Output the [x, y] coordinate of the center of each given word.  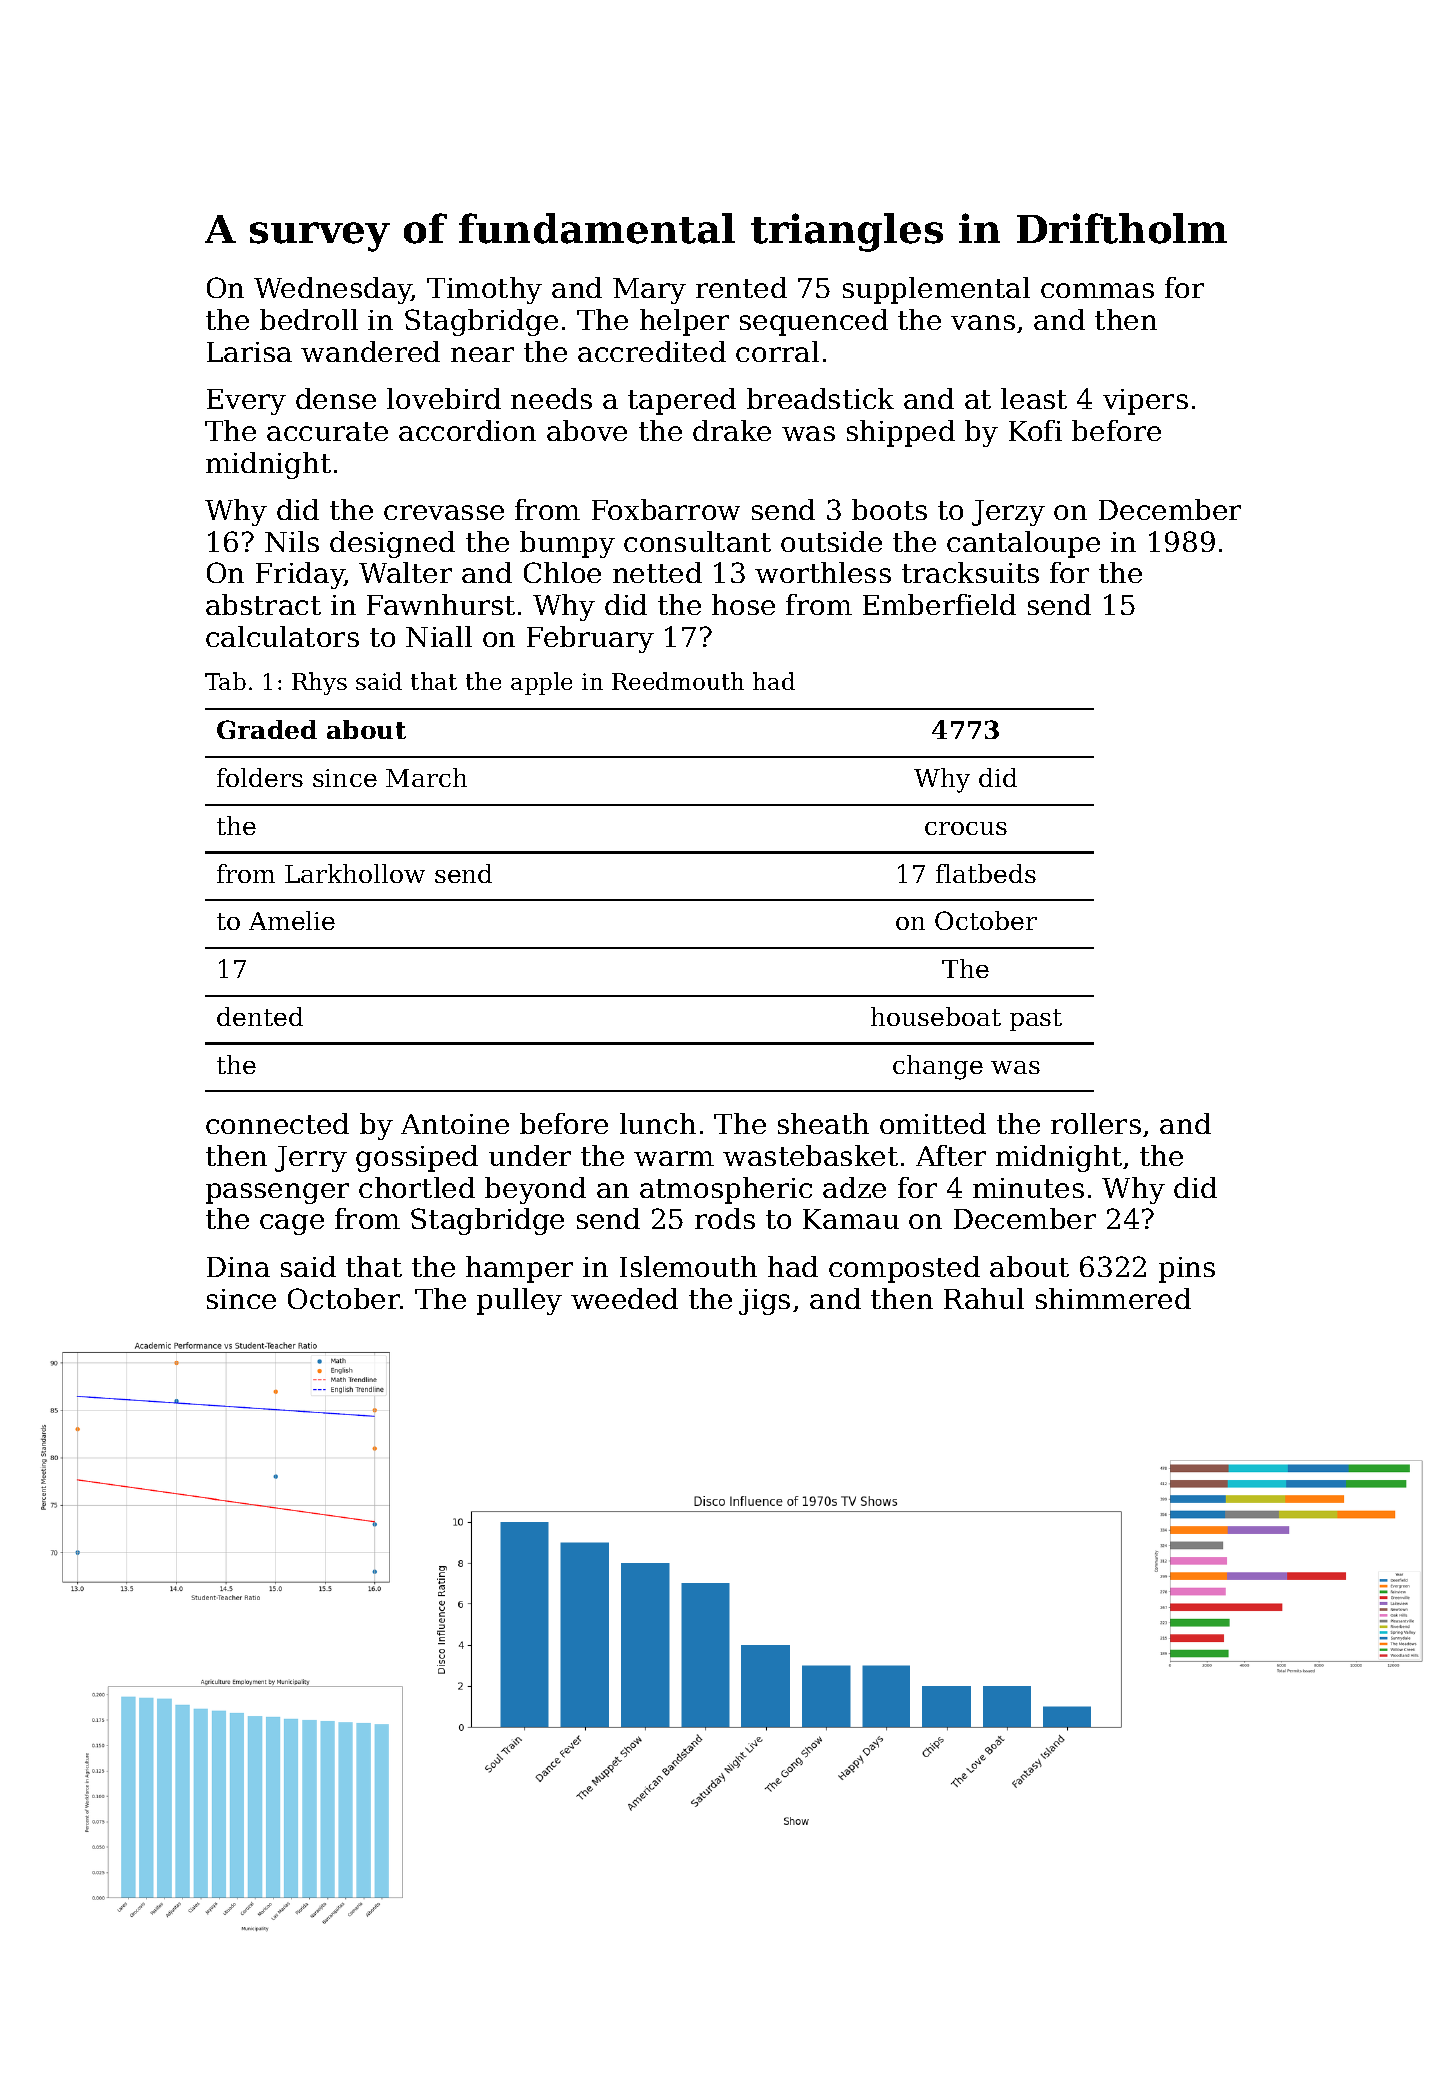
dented [260, 1016]
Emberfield [939, 604]
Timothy [484, 290]
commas [1097, 290]
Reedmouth [678, 681]
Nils [292, 541]
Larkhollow [355, 873]
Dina [238, 1267]
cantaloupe [1023, 544]
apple [541, 683]
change [938, 1067]
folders [260, 777]
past [1036, 1020]
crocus [966, 828]
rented [741, 287]
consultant [697, 541]
